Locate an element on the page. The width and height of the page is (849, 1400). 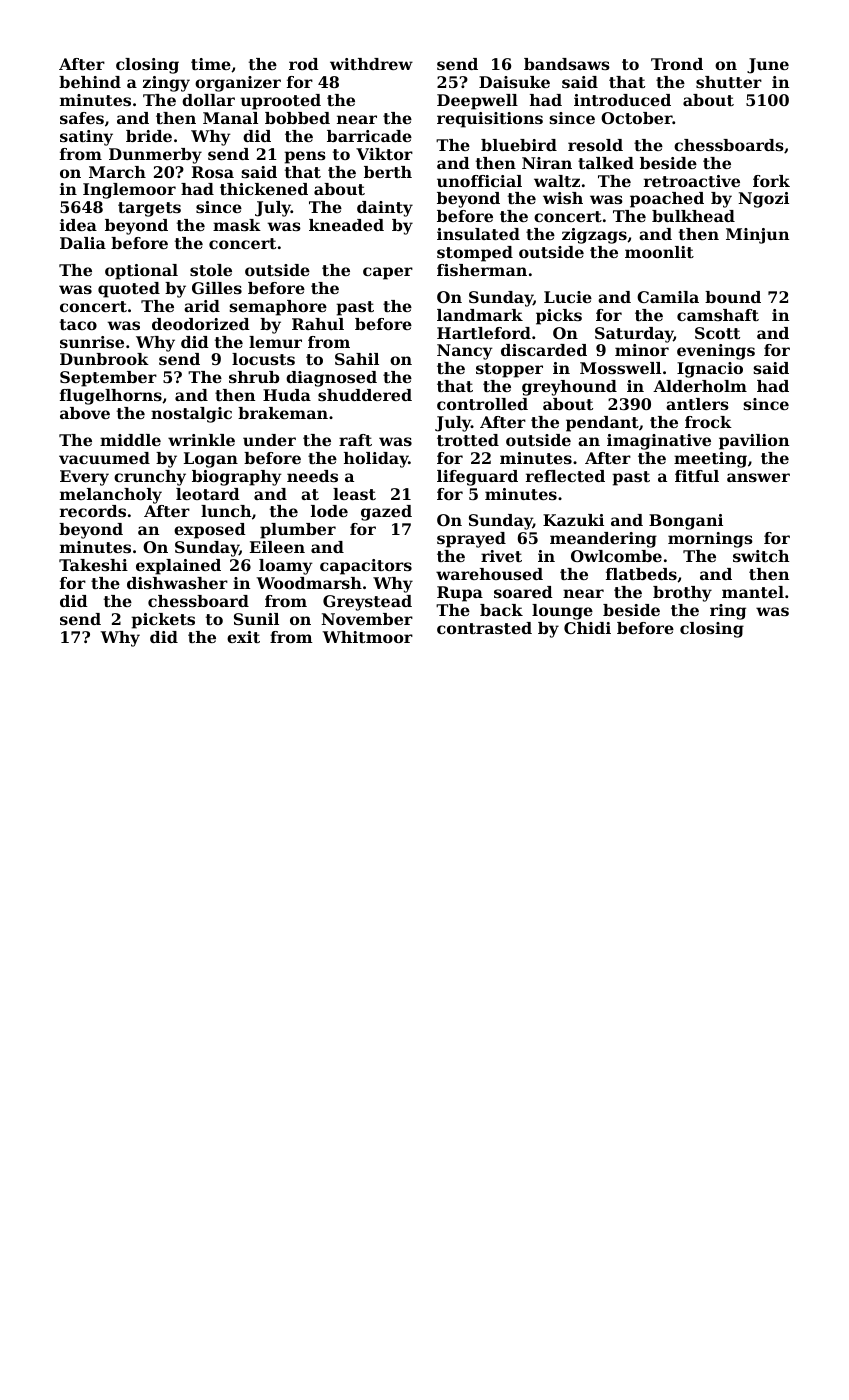
contrasted is located at coordinates (484, 628).
